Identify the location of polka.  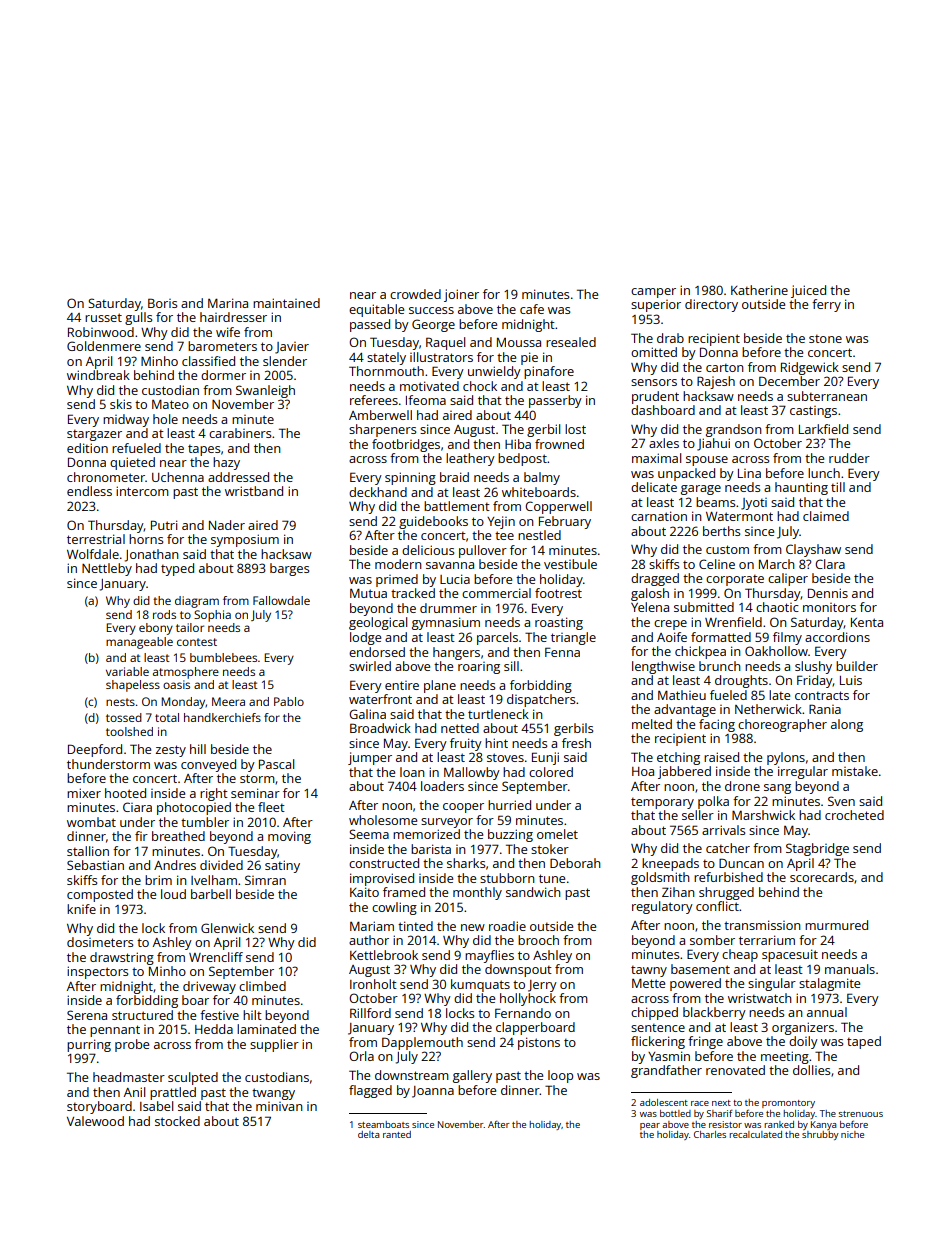
(713, 802).
